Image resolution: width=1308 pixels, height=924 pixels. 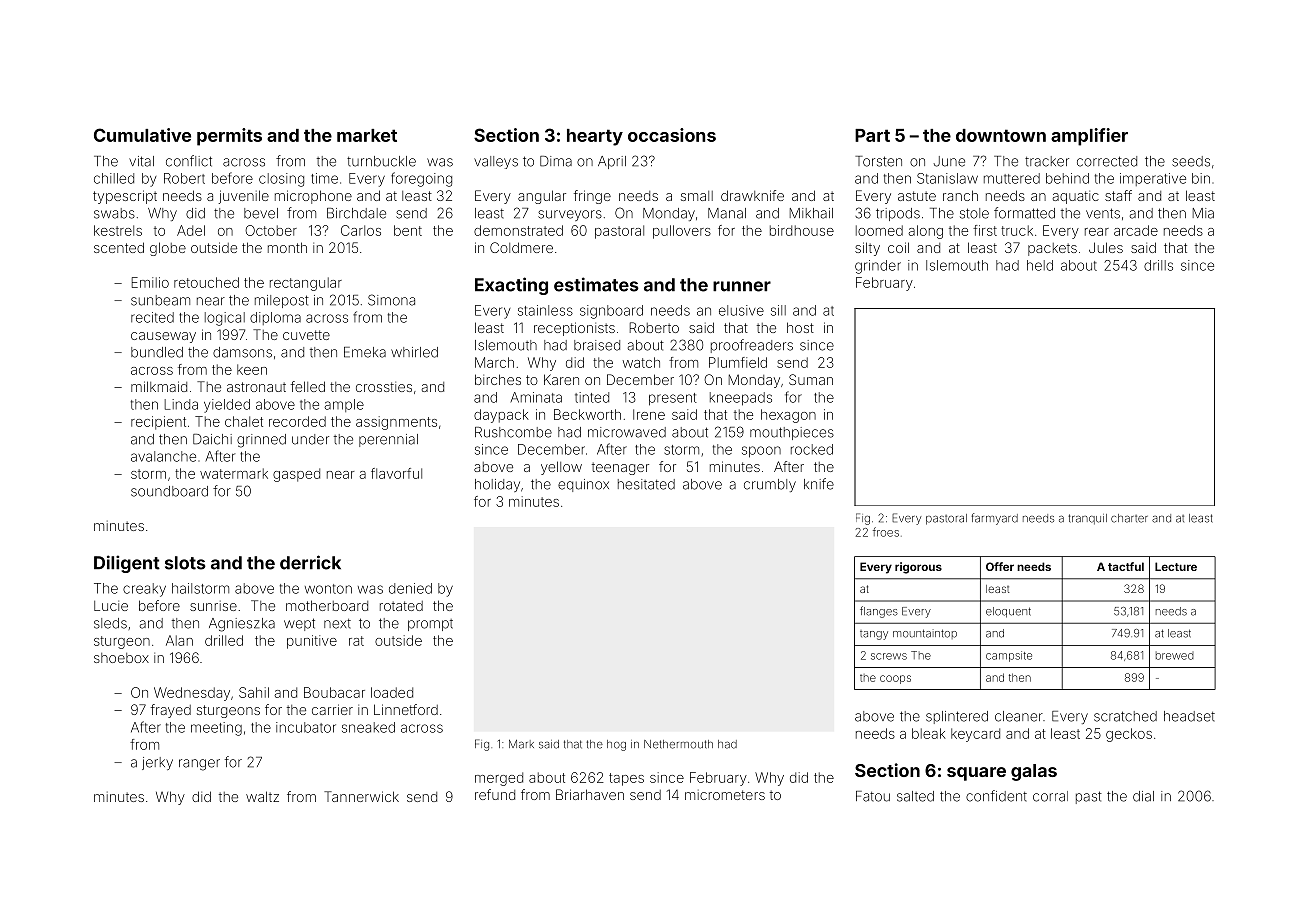 I want to click on waltz, so click(x=262, y=796).
